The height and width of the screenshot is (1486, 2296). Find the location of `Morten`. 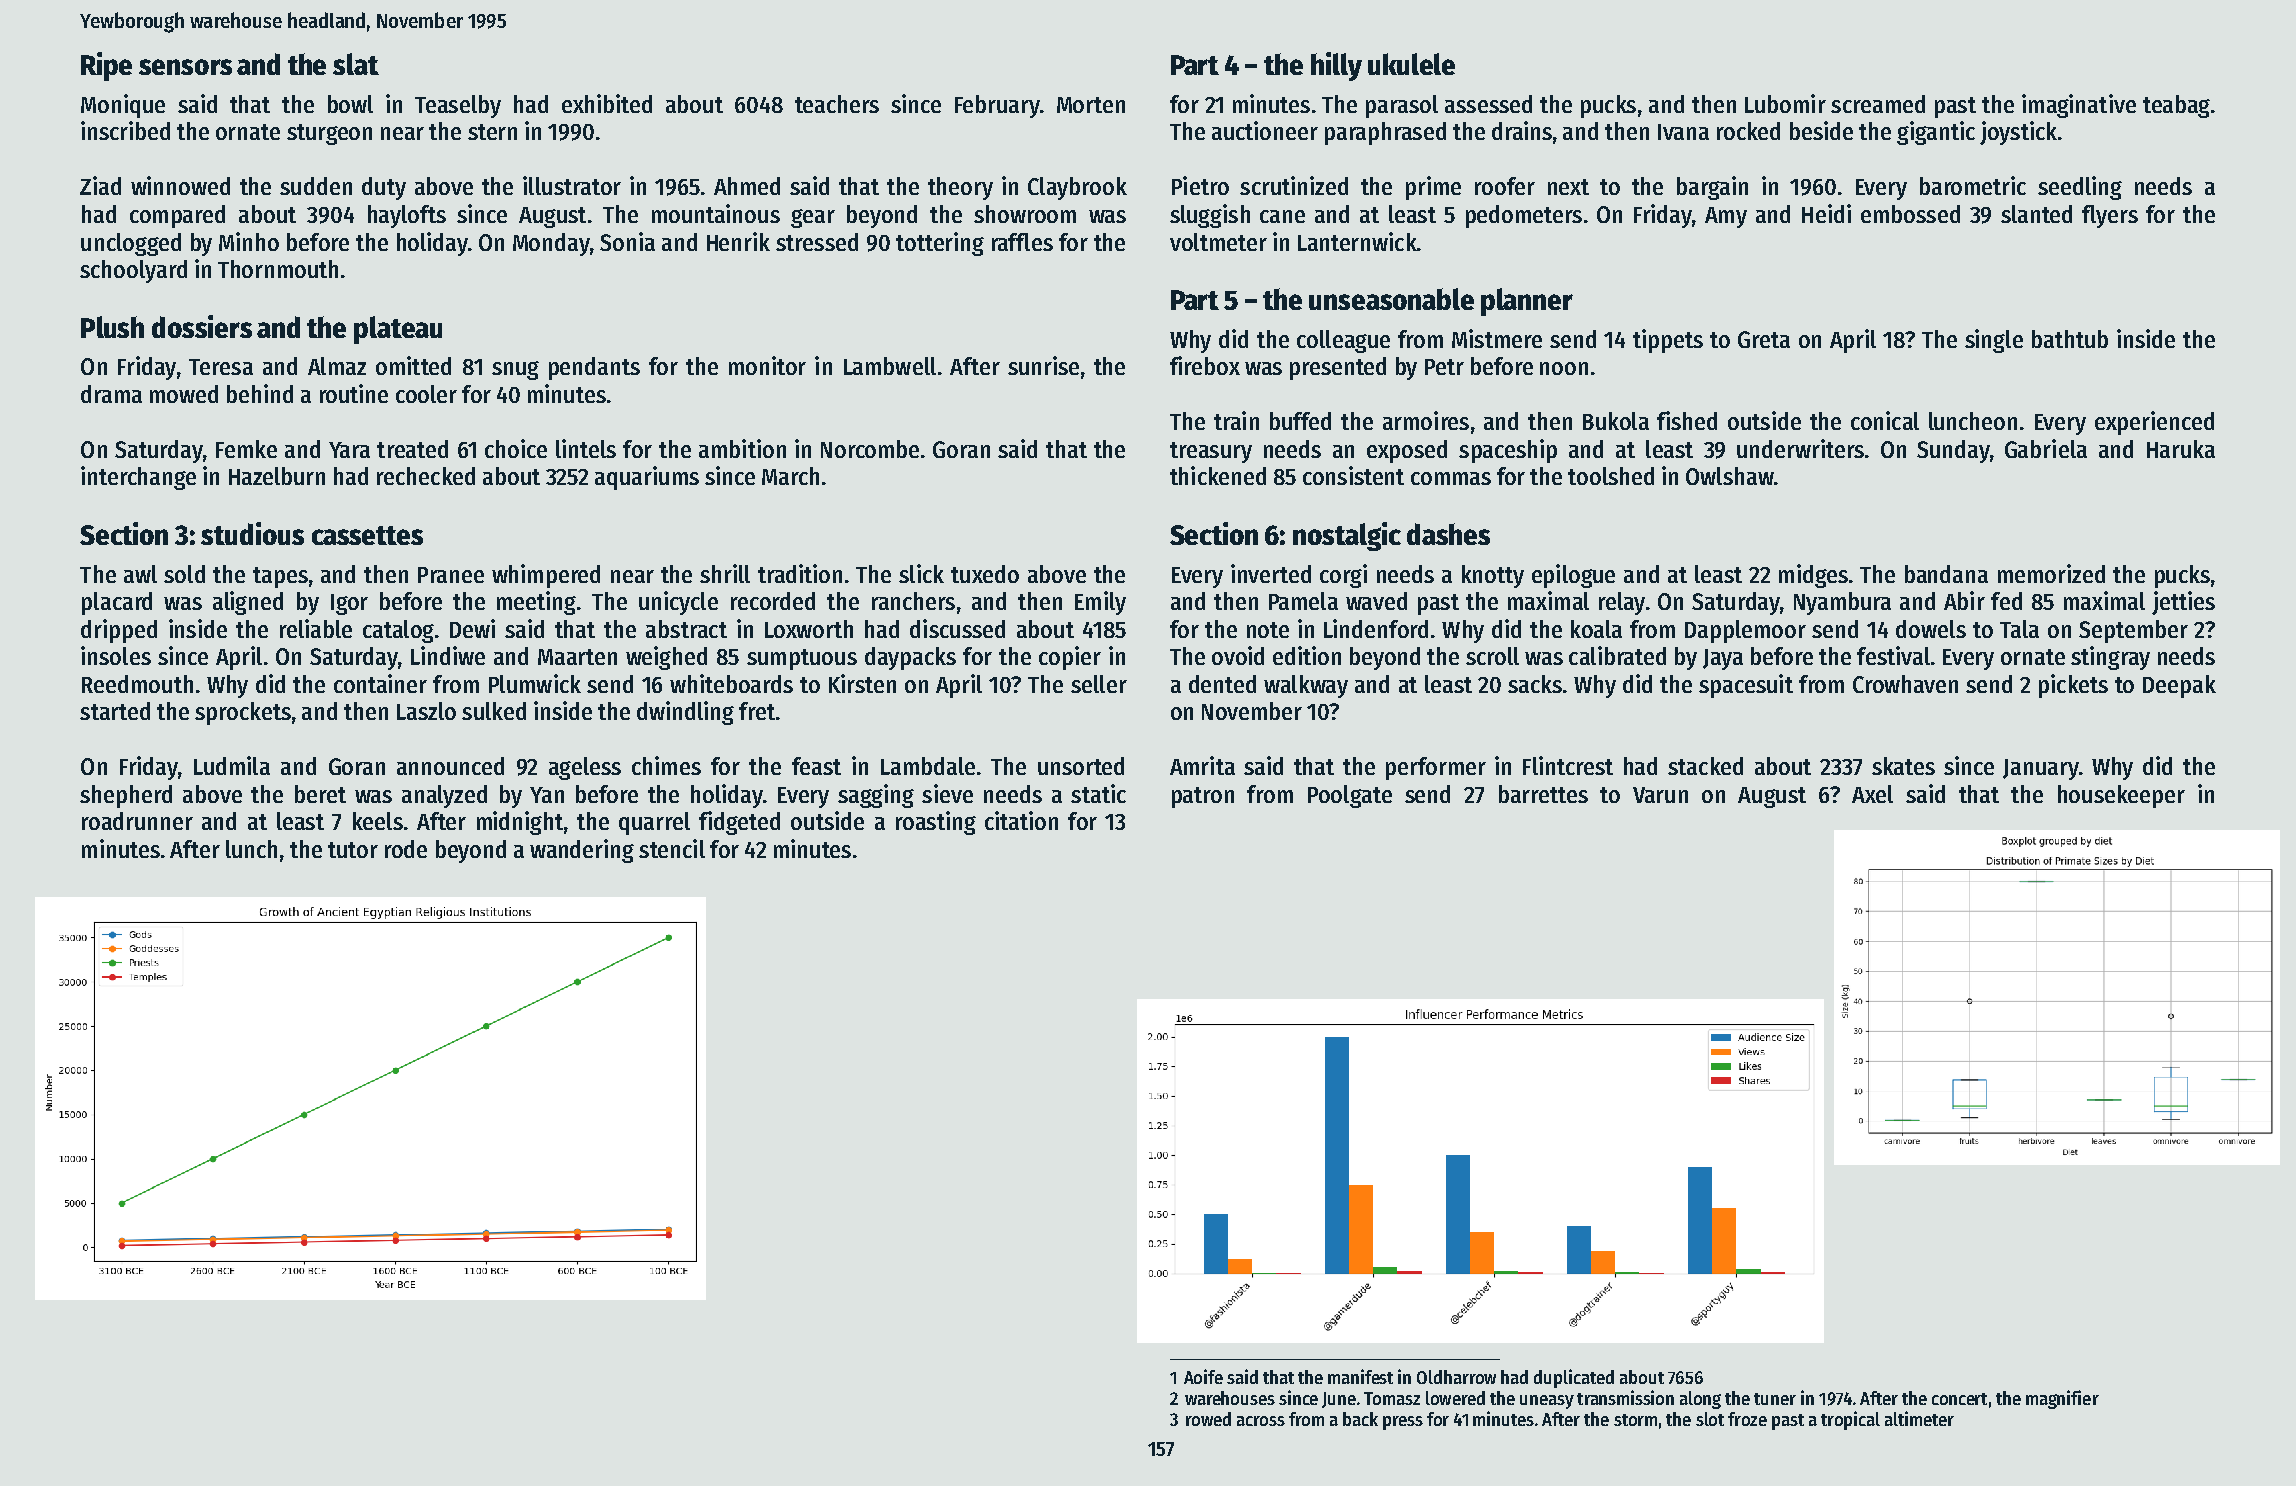

Morten is located at coordinates (1091, 105).
